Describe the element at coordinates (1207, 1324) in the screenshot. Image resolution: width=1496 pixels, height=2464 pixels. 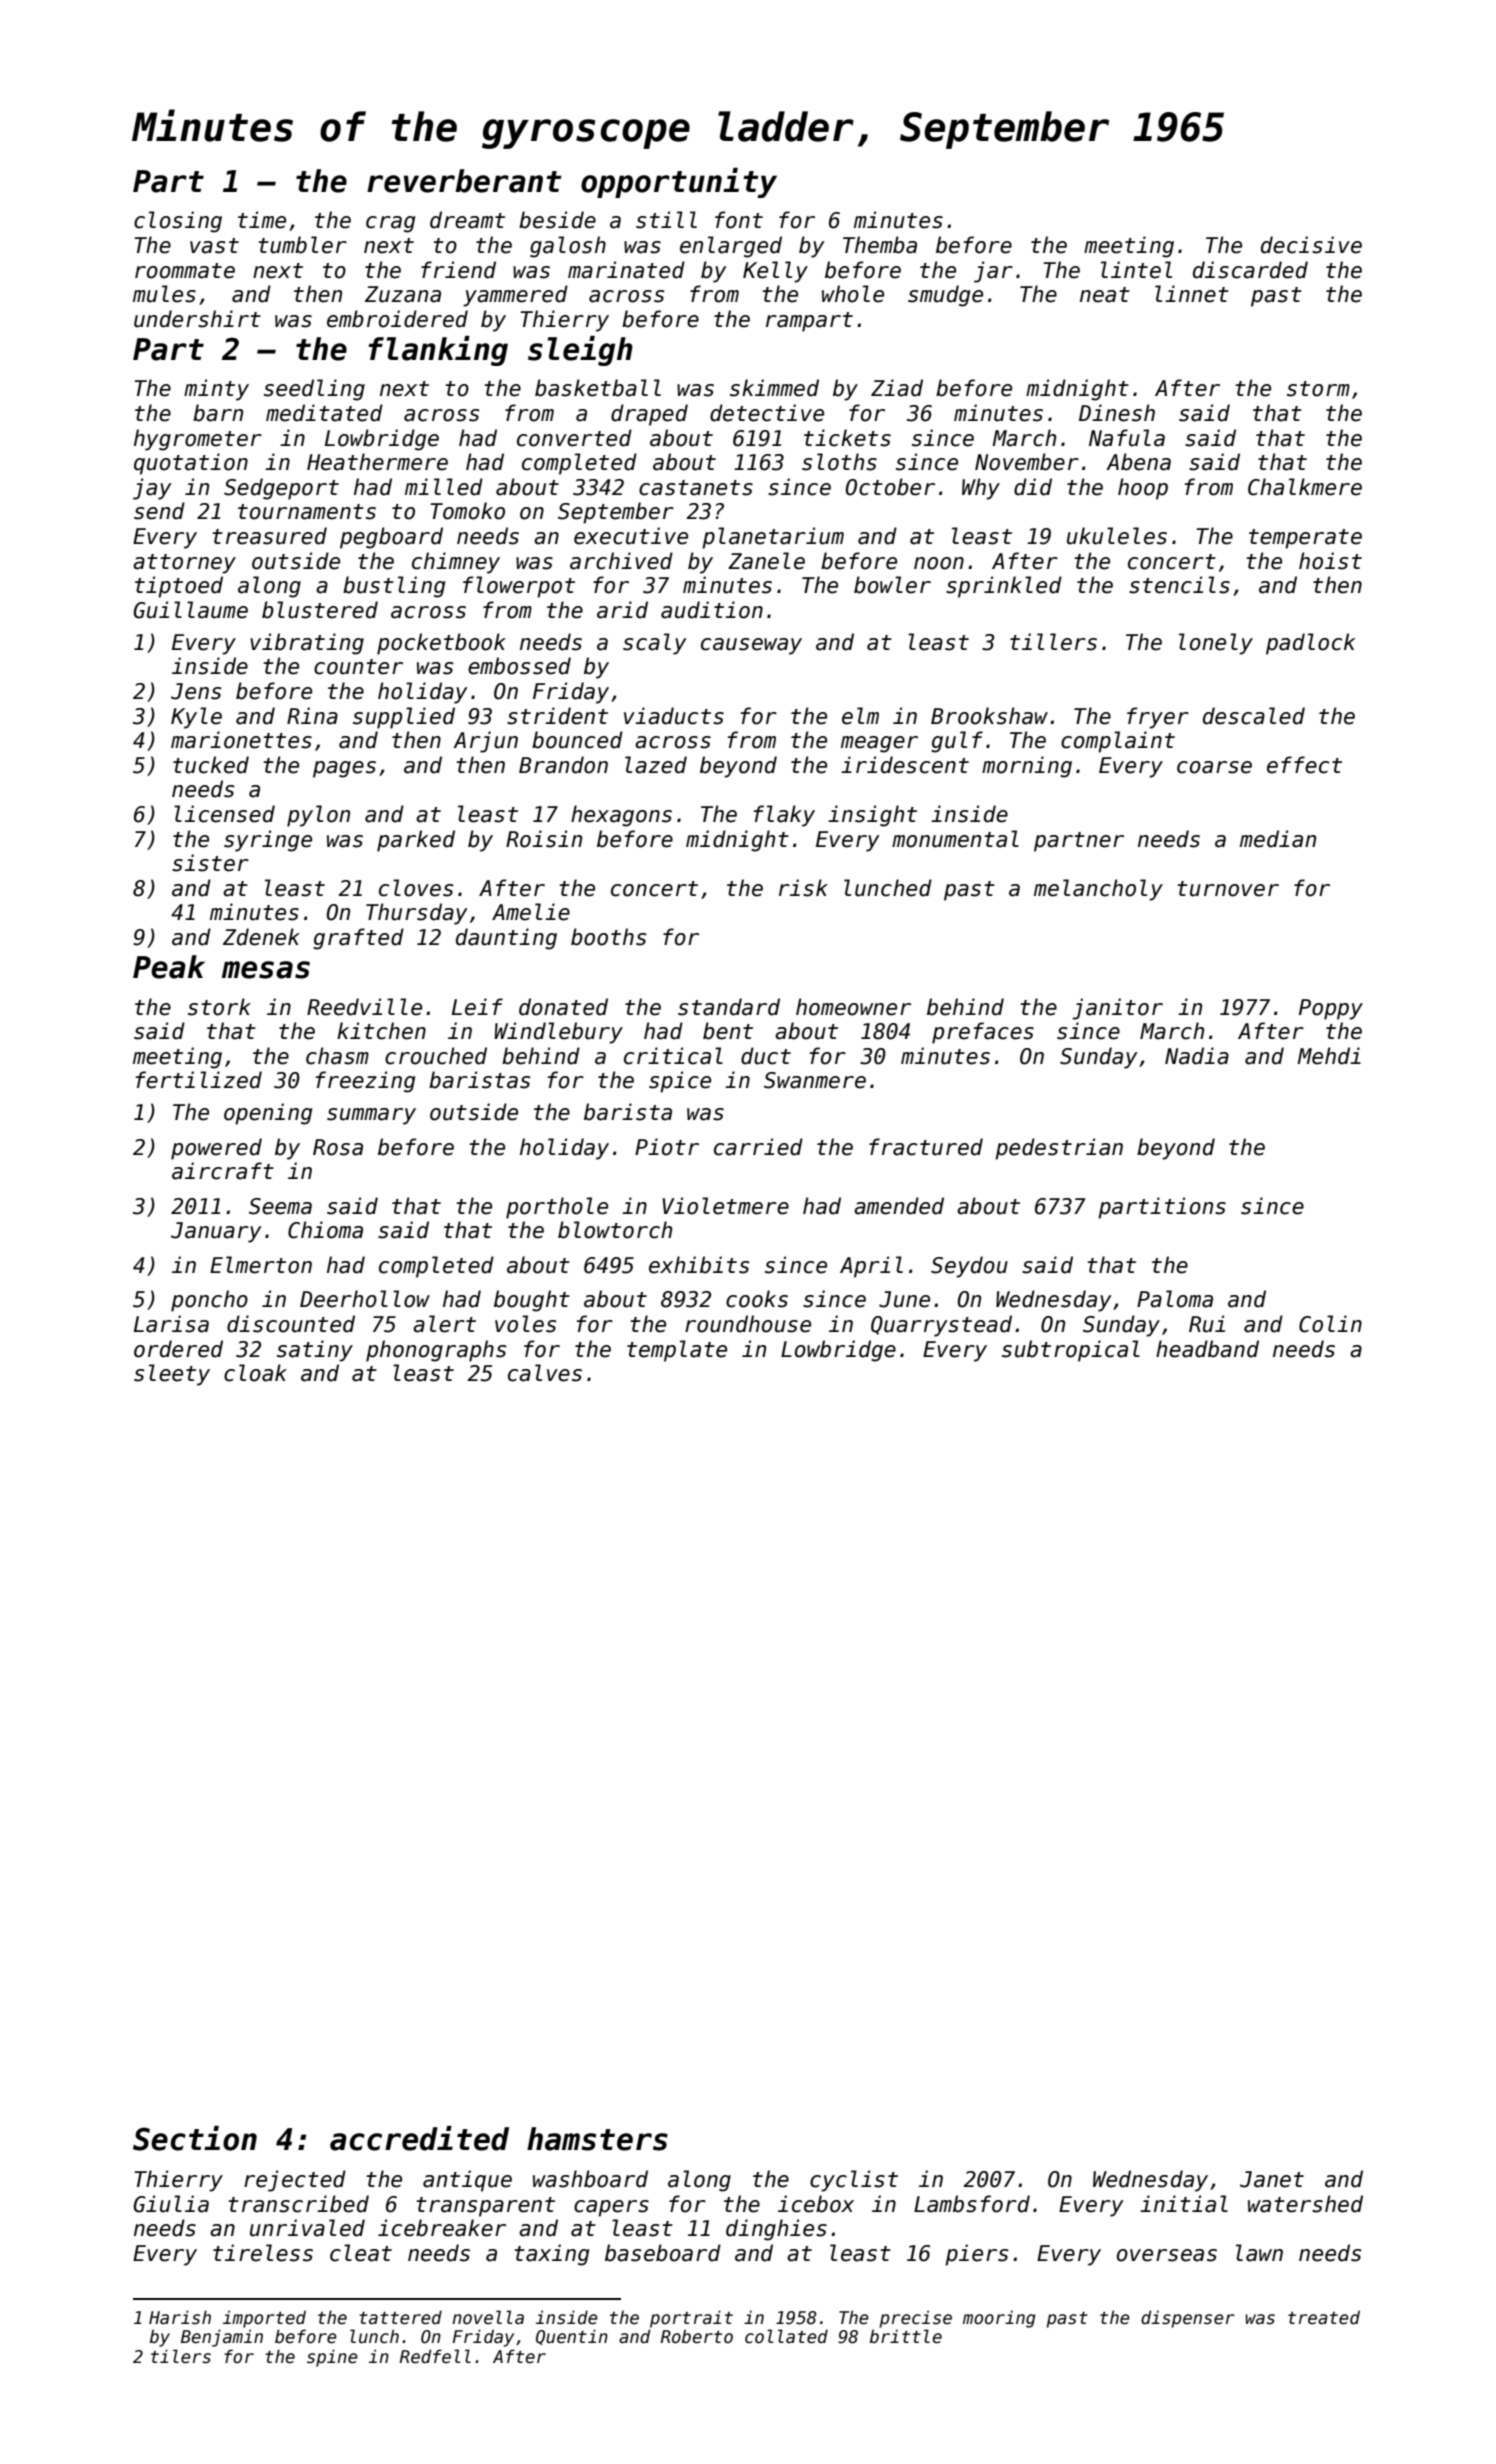
I see `Rui` at that location.
